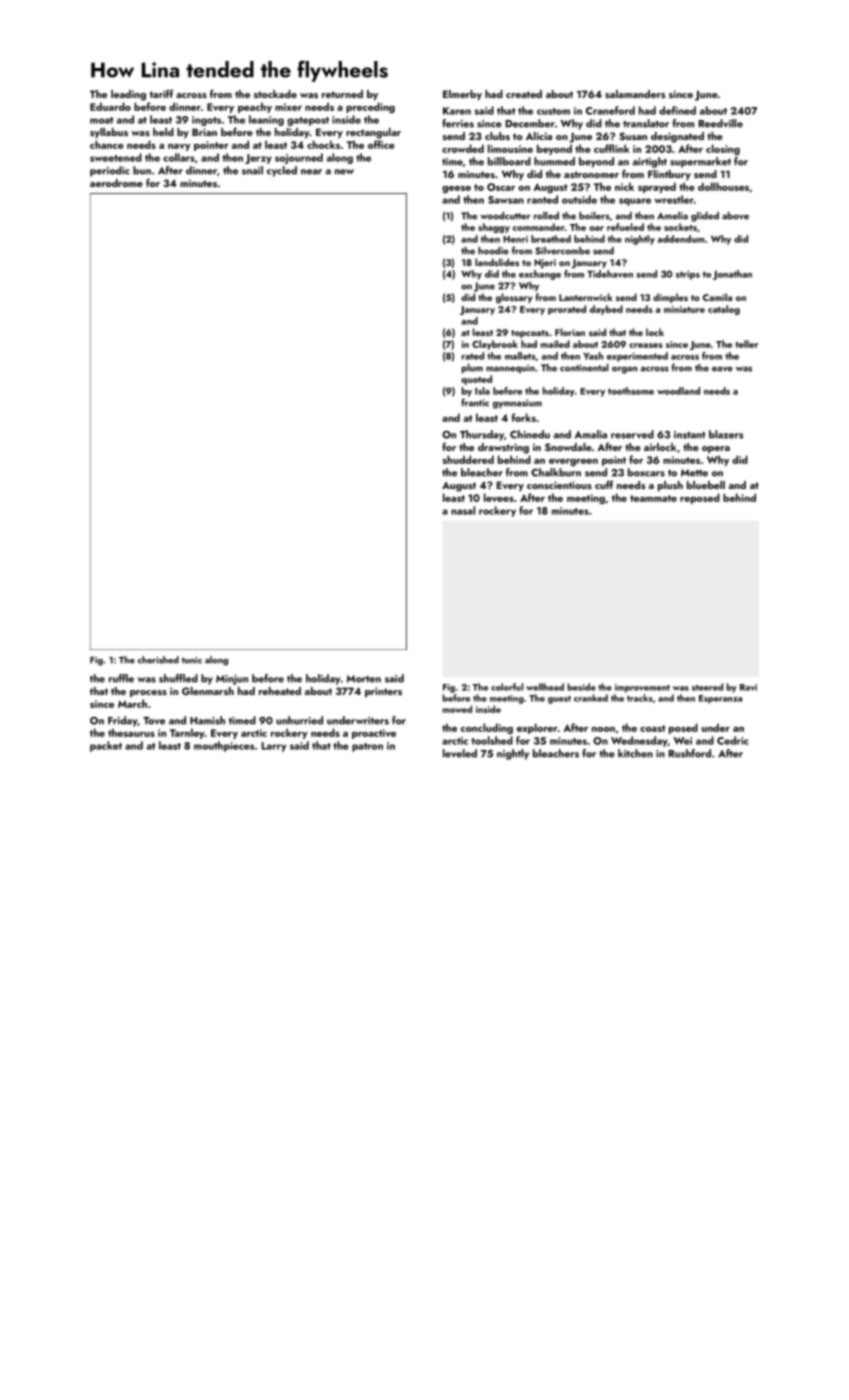  Describe the element at coordinates (653, 498) in the image. I see `teammate` at that location.
